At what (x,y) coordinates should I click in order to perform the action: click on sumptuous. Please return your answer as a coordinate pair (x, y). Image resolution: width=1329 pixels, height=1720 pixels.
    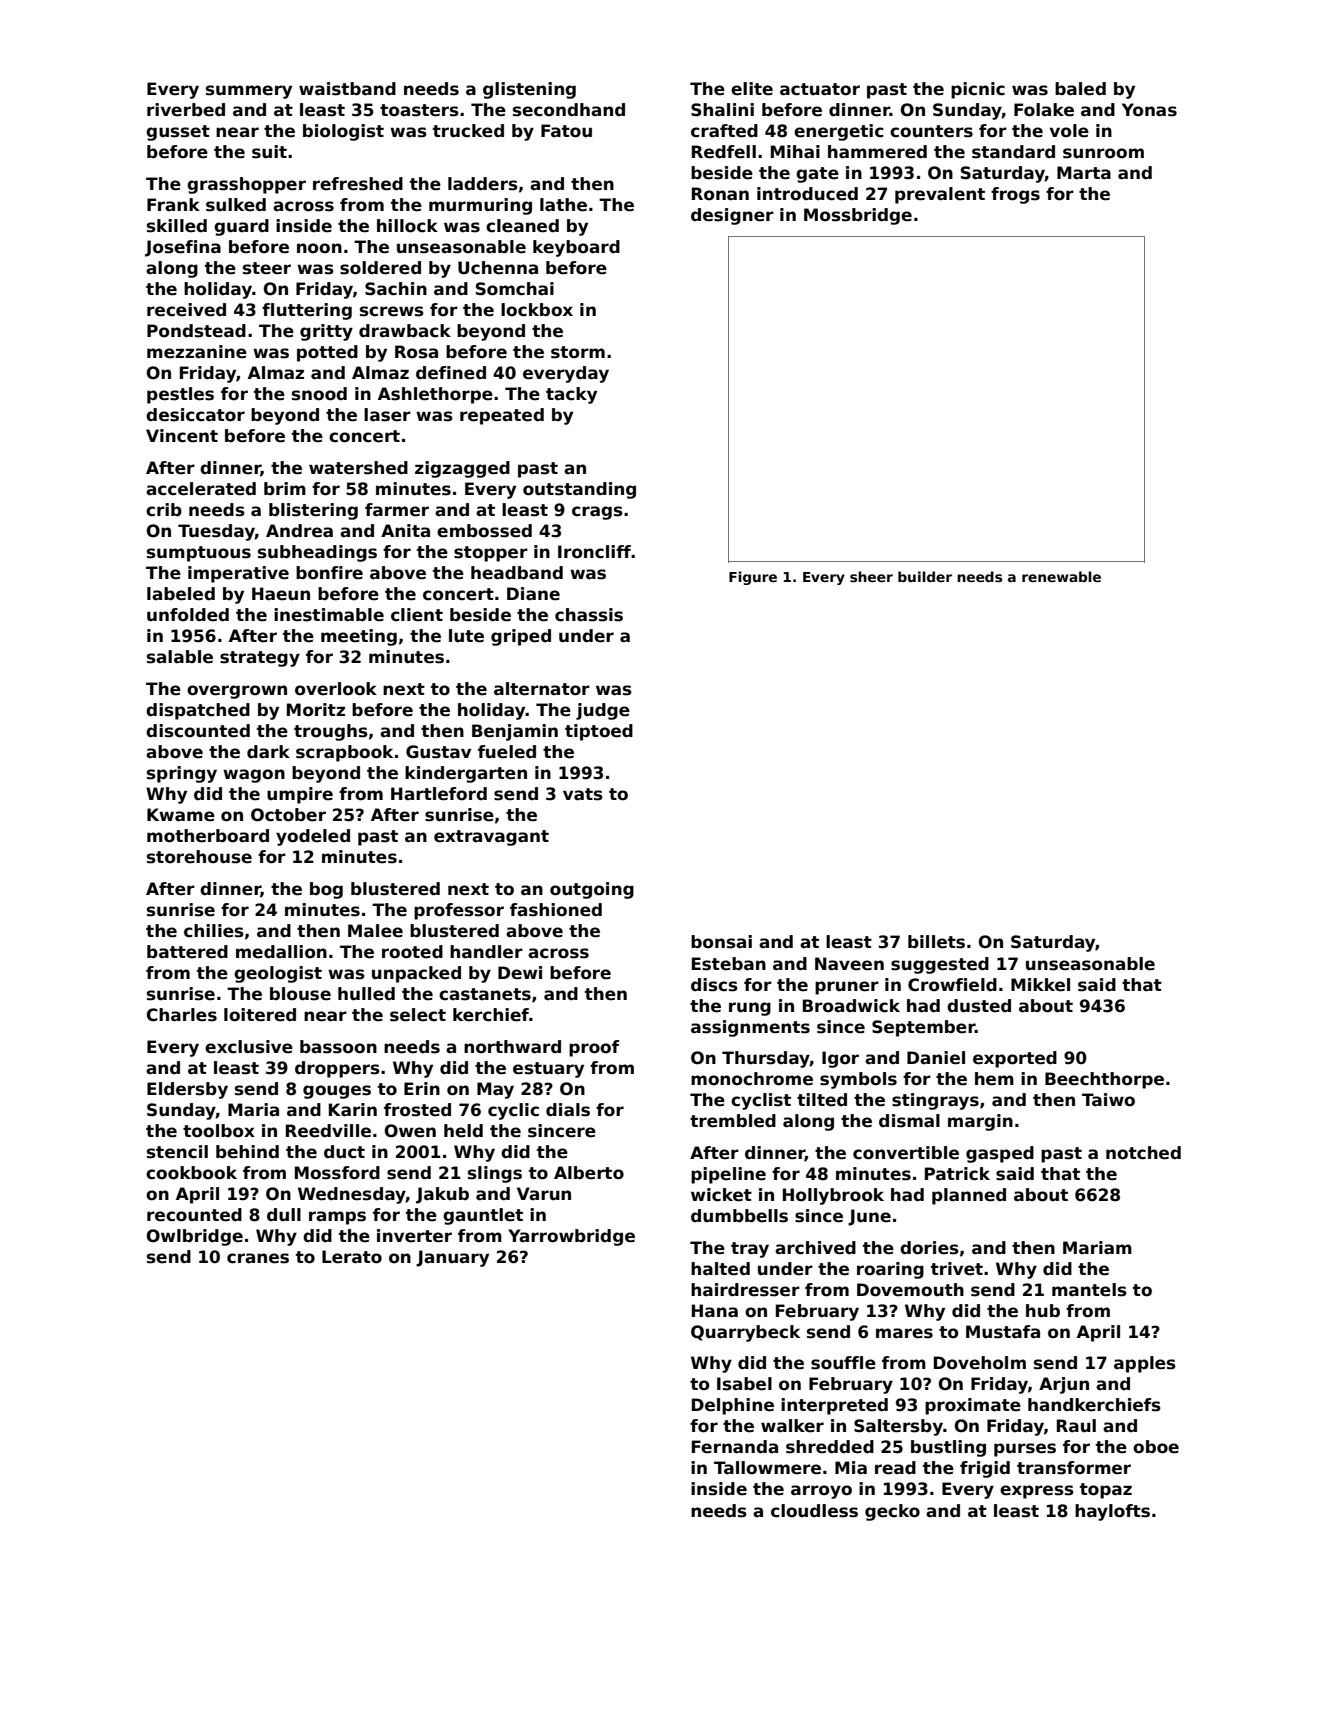
    Looking at the image, I should click on (199, 554).
